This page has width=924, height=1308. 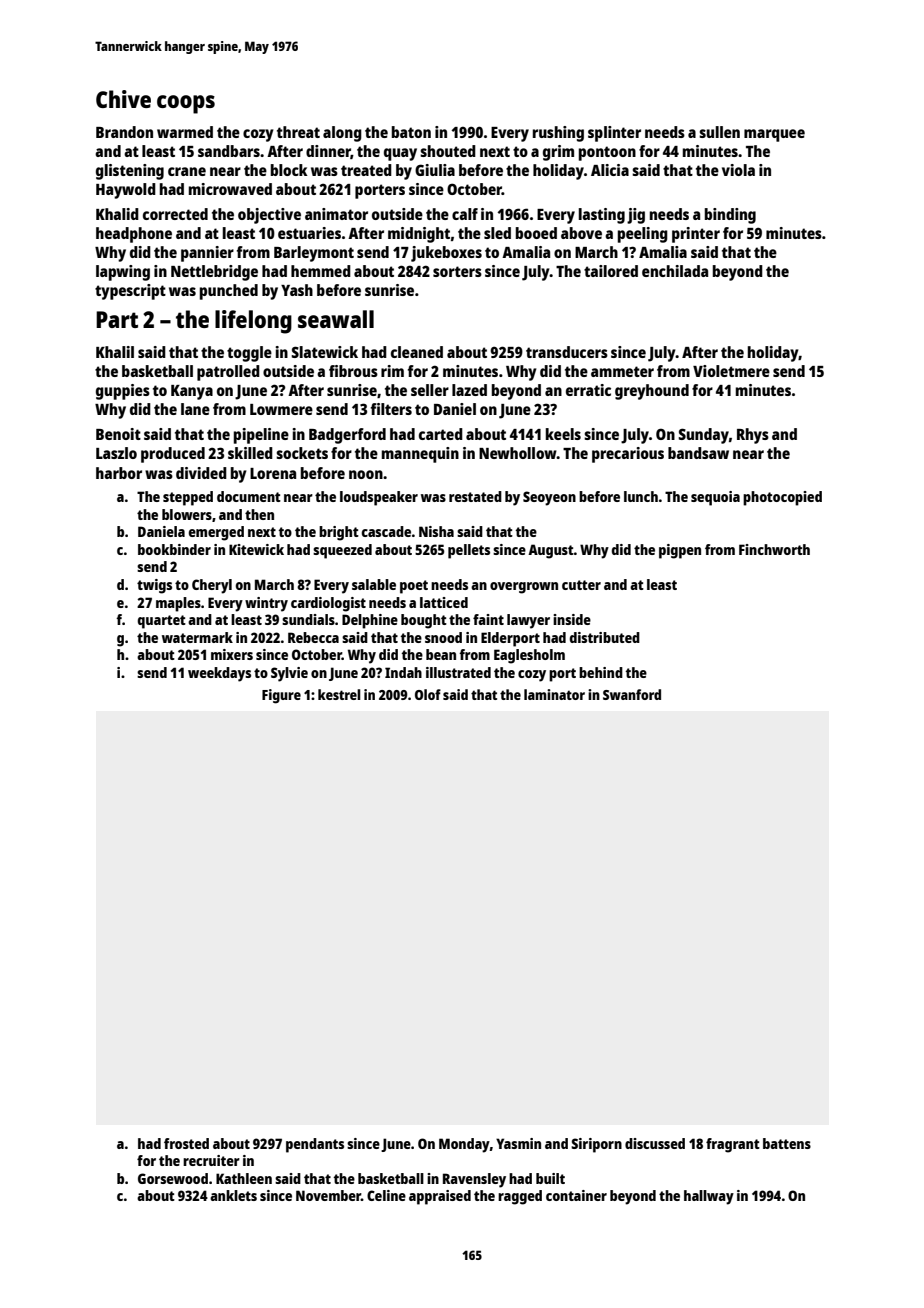 What do you see at coordinates (709, 1197) in the page?
I see `hallway` at bounding box center [709, 1197].
